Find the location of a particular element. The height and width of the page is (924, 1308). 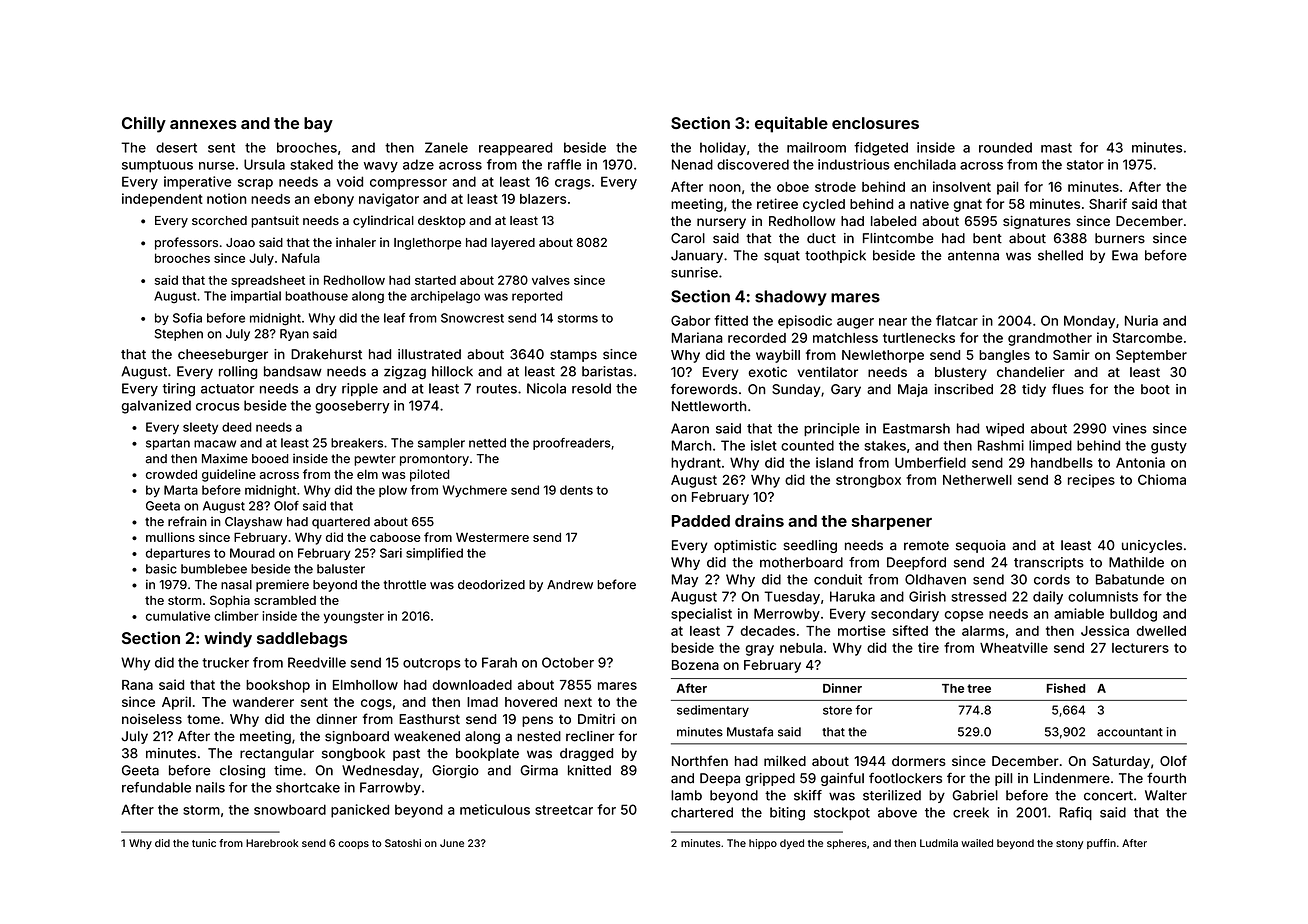

wavy is located at coordinates (381, 167).
